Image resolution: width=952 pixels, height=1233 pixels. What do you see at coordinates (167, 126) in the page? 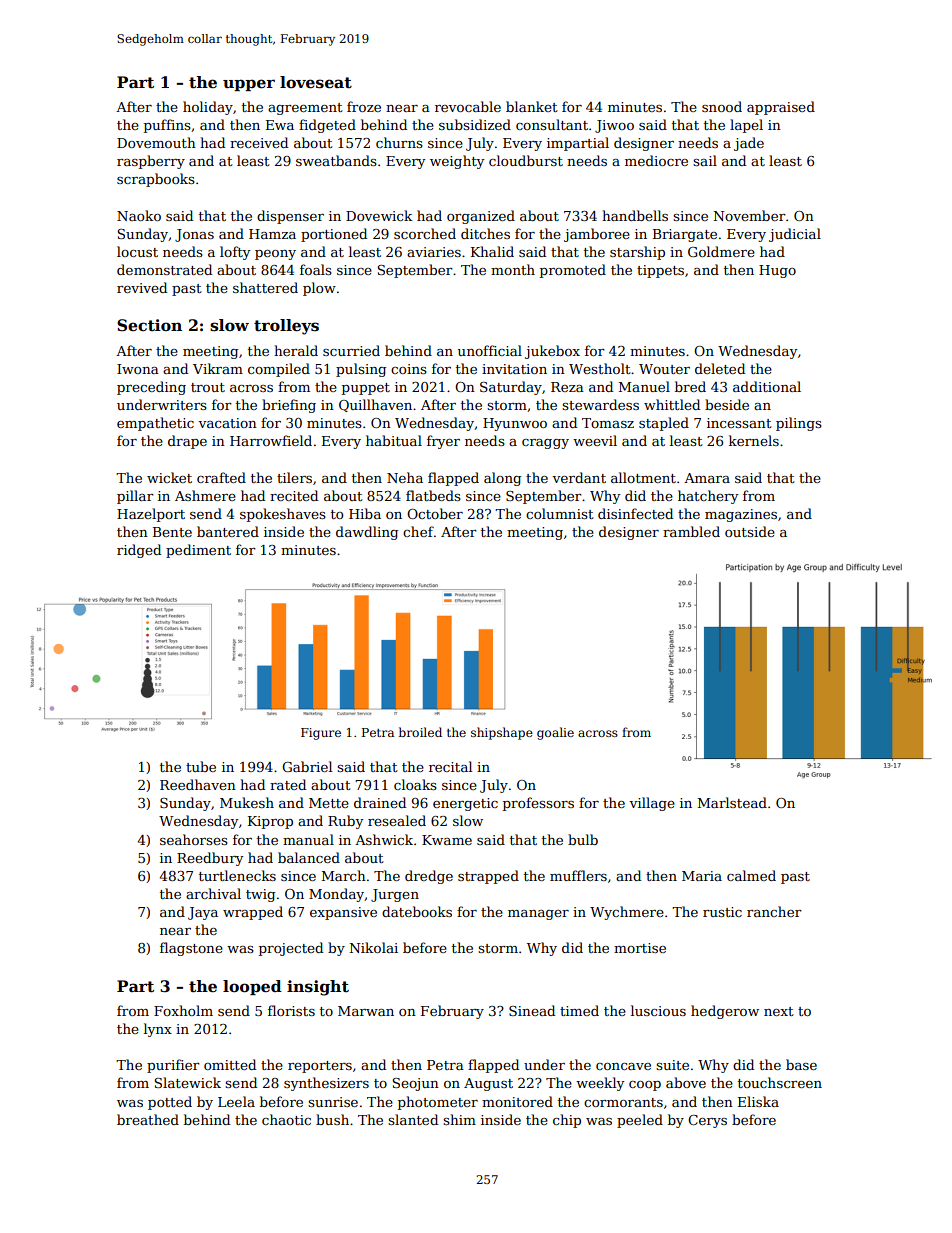
I see `puffins` at bounding box center [167, 126].
